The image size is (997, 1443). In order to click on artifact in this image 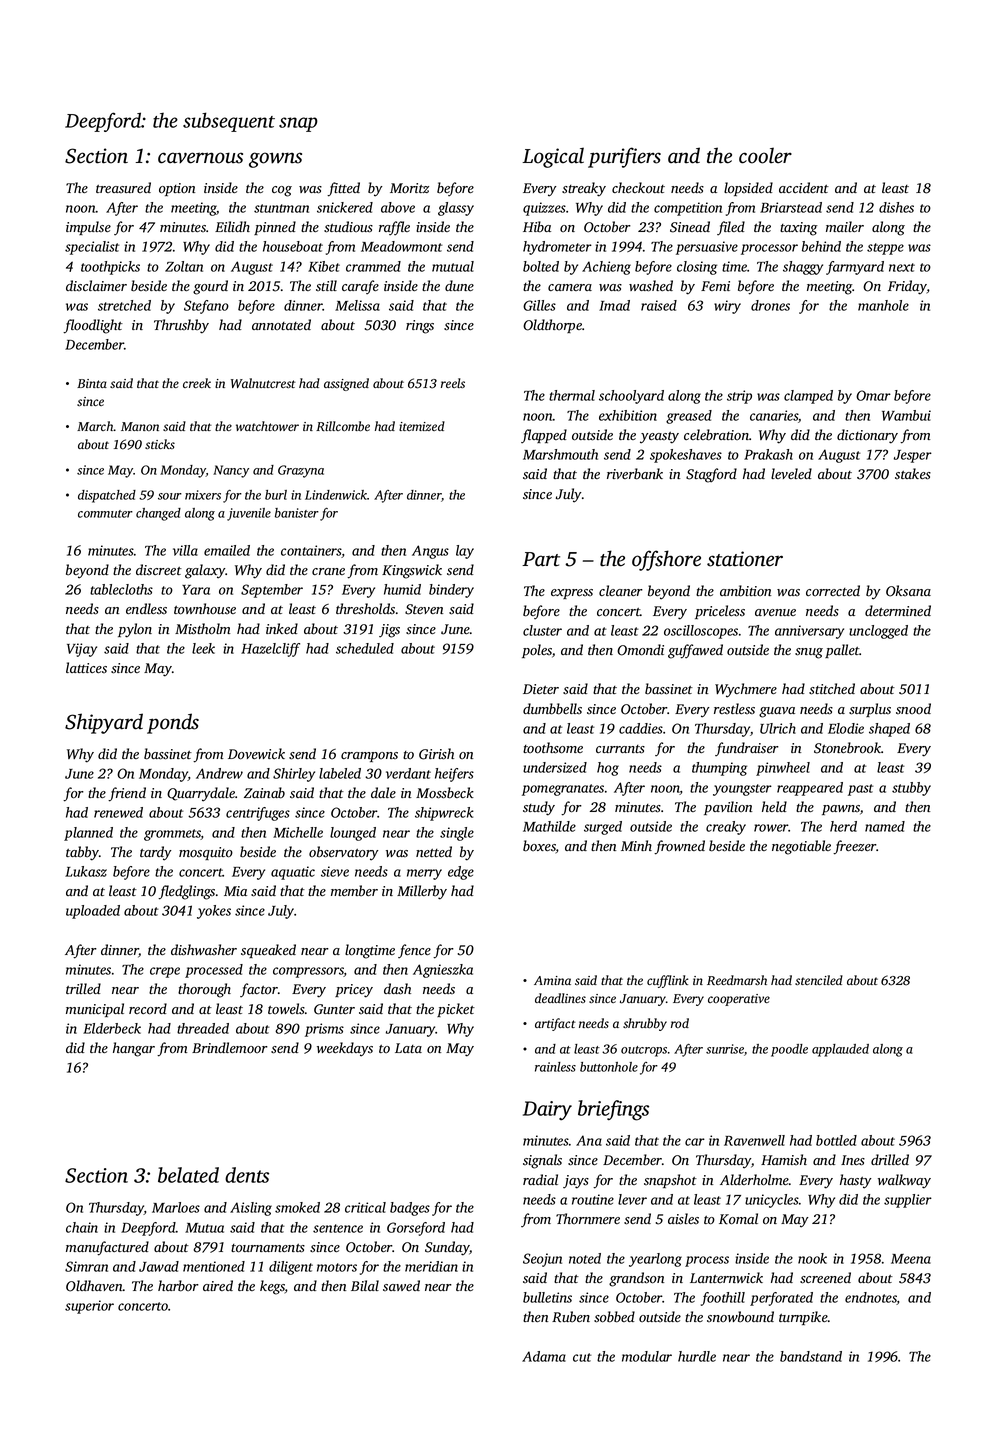, I will do `click(555, 1024)`.
